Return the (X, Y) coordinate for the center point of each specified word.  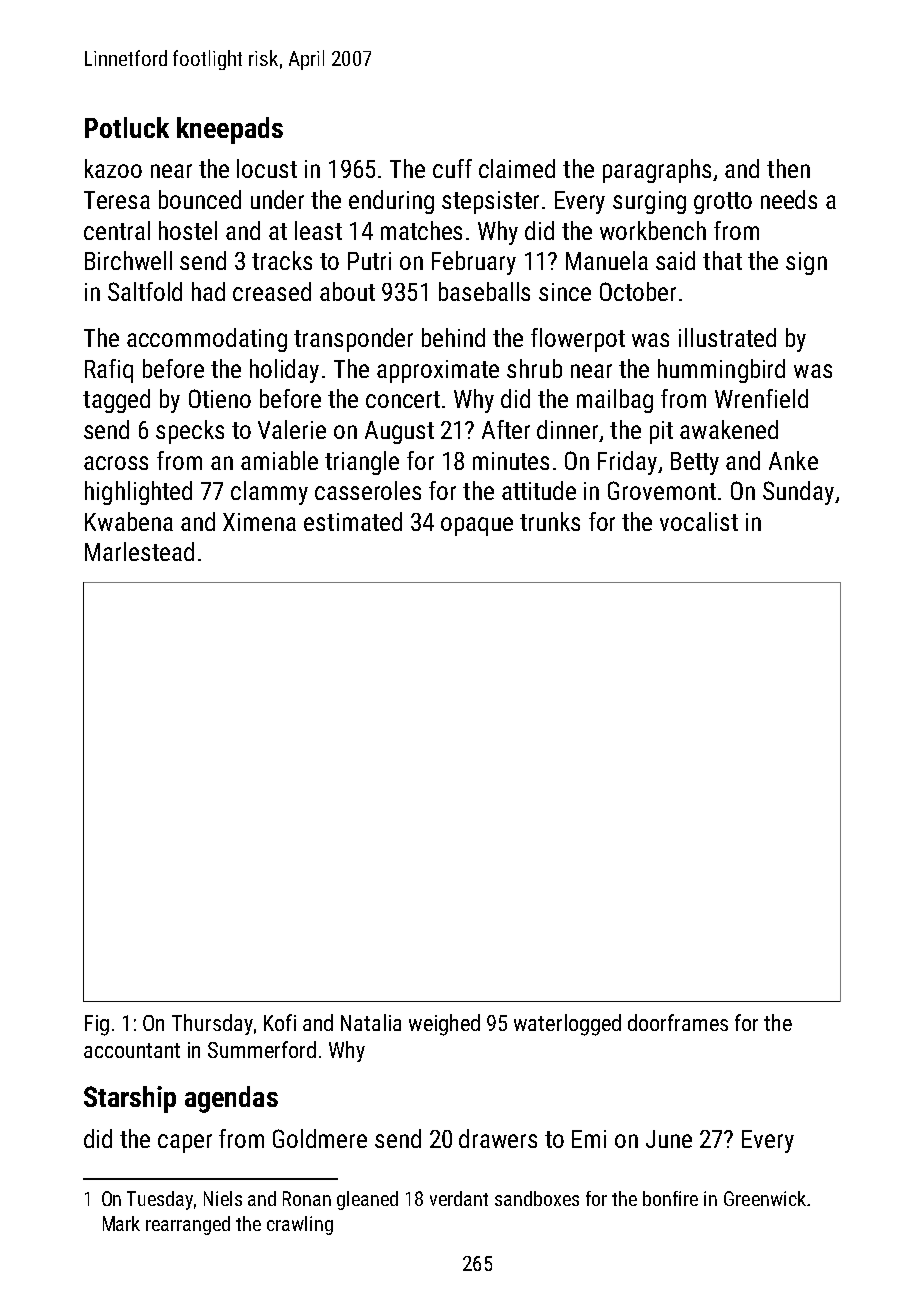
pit (661, 432)
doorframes (678, 1022)
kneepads (230, 130)
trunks (550, 521)
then (788, 168)
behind (453, 337)
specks (190, 432)
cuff (452, 168)
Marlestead (139, 551)
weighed (444, 1025)
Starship (130, 1099)
